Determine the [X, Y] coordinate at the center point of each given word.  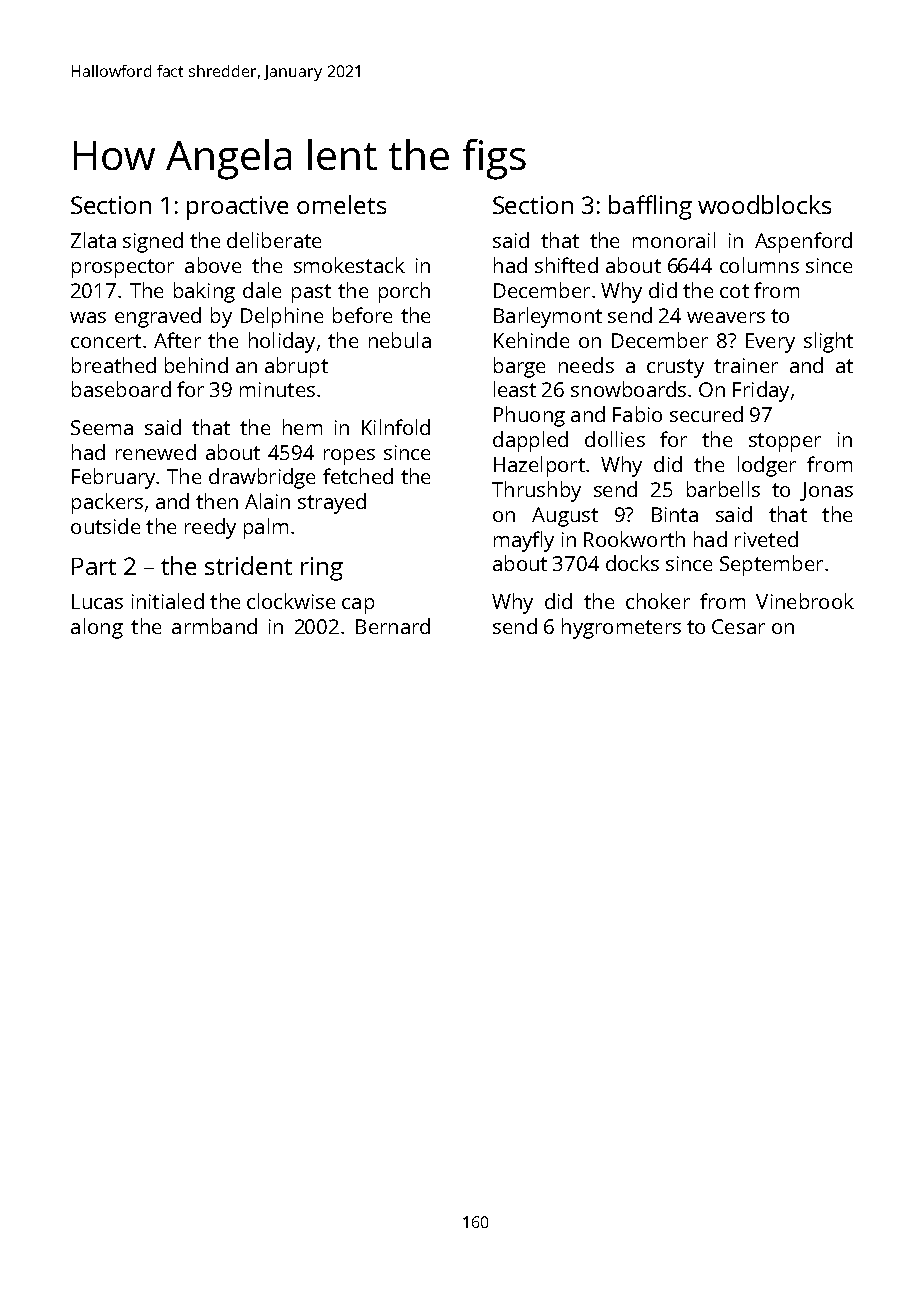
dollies [615, 439]
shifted [566, 265]
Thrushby [536, 491]
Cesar [738, 626]
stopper [785, 442]
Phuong [529, 416]
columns [759, 265]
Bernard [393, 626]
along [97, 628]
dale [262, 290]
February [113, 478]
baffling [650, 207]
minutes [277, 389]
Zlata [93, 240]
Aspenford [803, 242]
